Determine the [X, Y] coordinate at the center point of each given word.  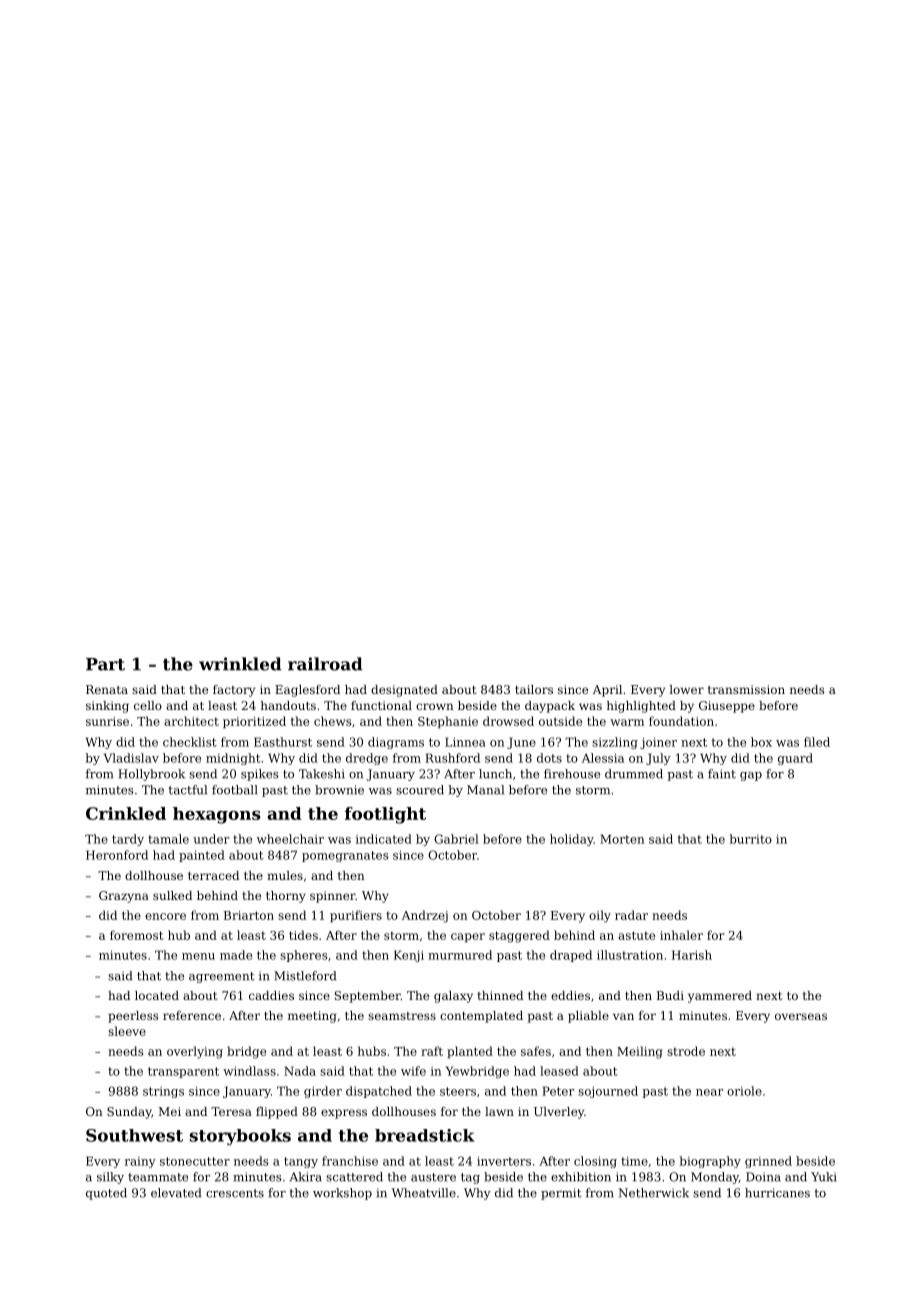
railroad [325, 664]
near [709, 1092]
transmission [746, 689]
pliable [588, 1017]
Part [105, 664]
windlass [249, 1071]
